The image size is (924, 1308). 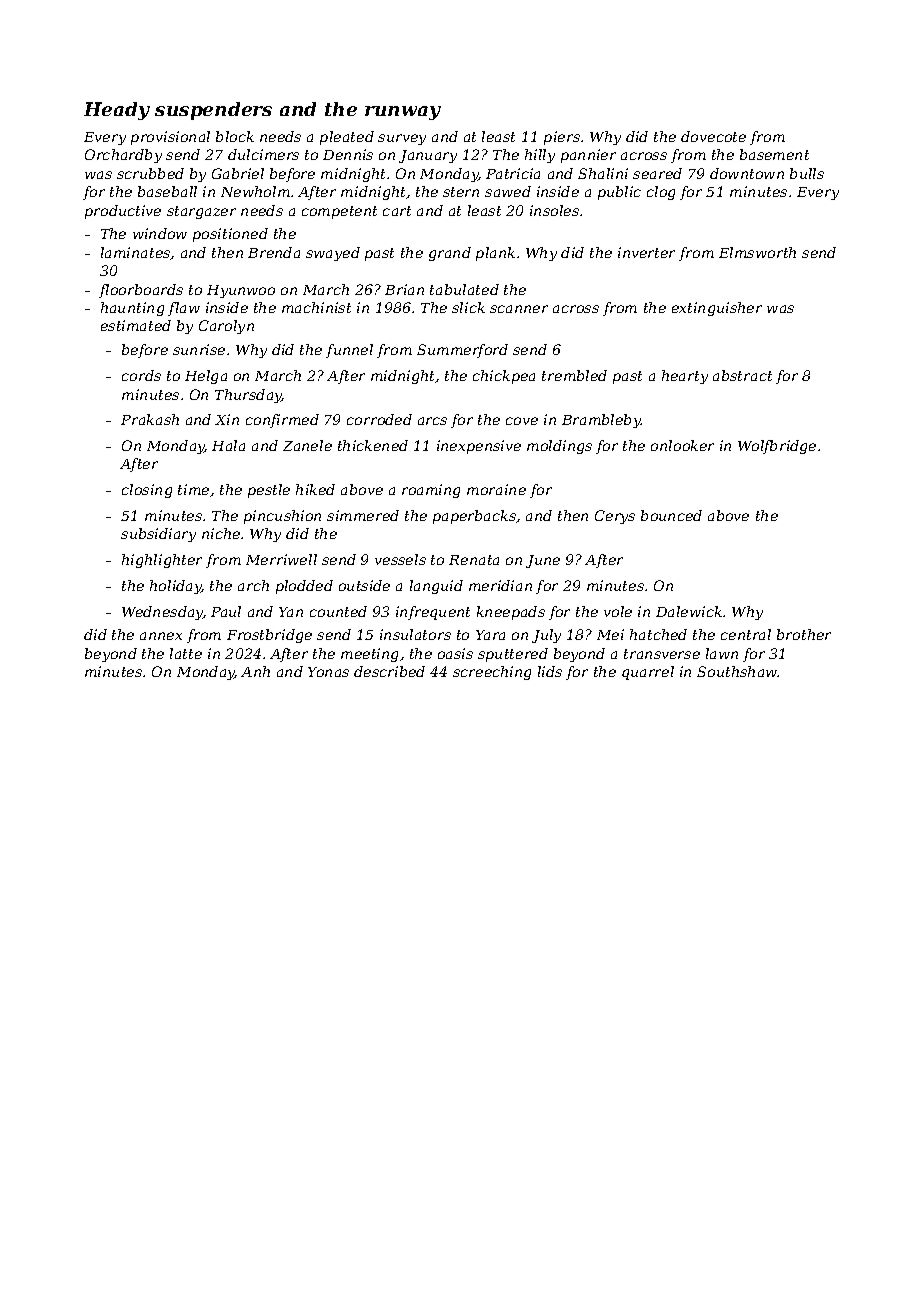 What do you see at coordinates (226, 611) in the screenshot?
I see `Paul` at bounding box center [226, 611].
